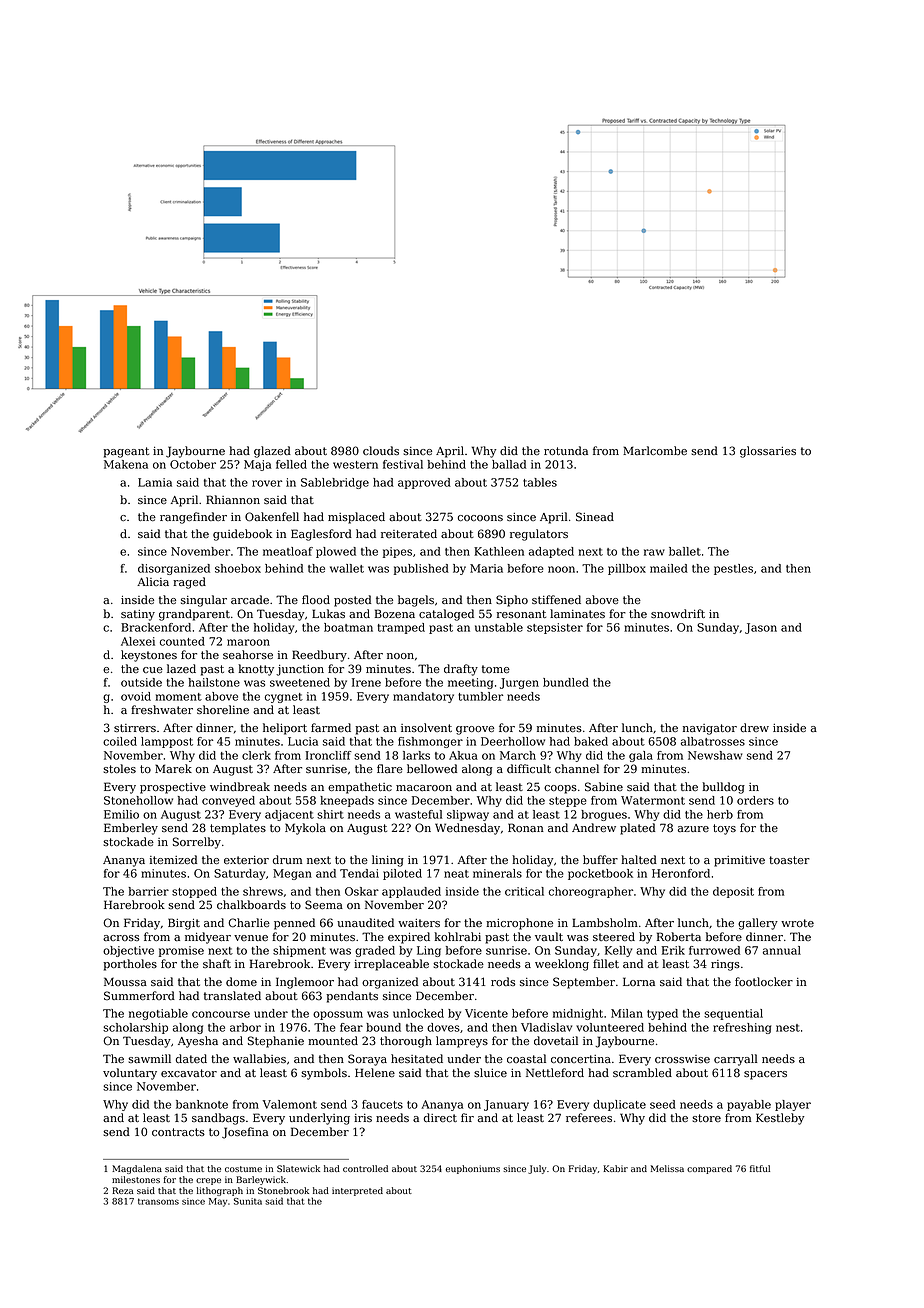 The width and height of the image is (924, 1308). I want to click on Sipho, so click(512, 601).
